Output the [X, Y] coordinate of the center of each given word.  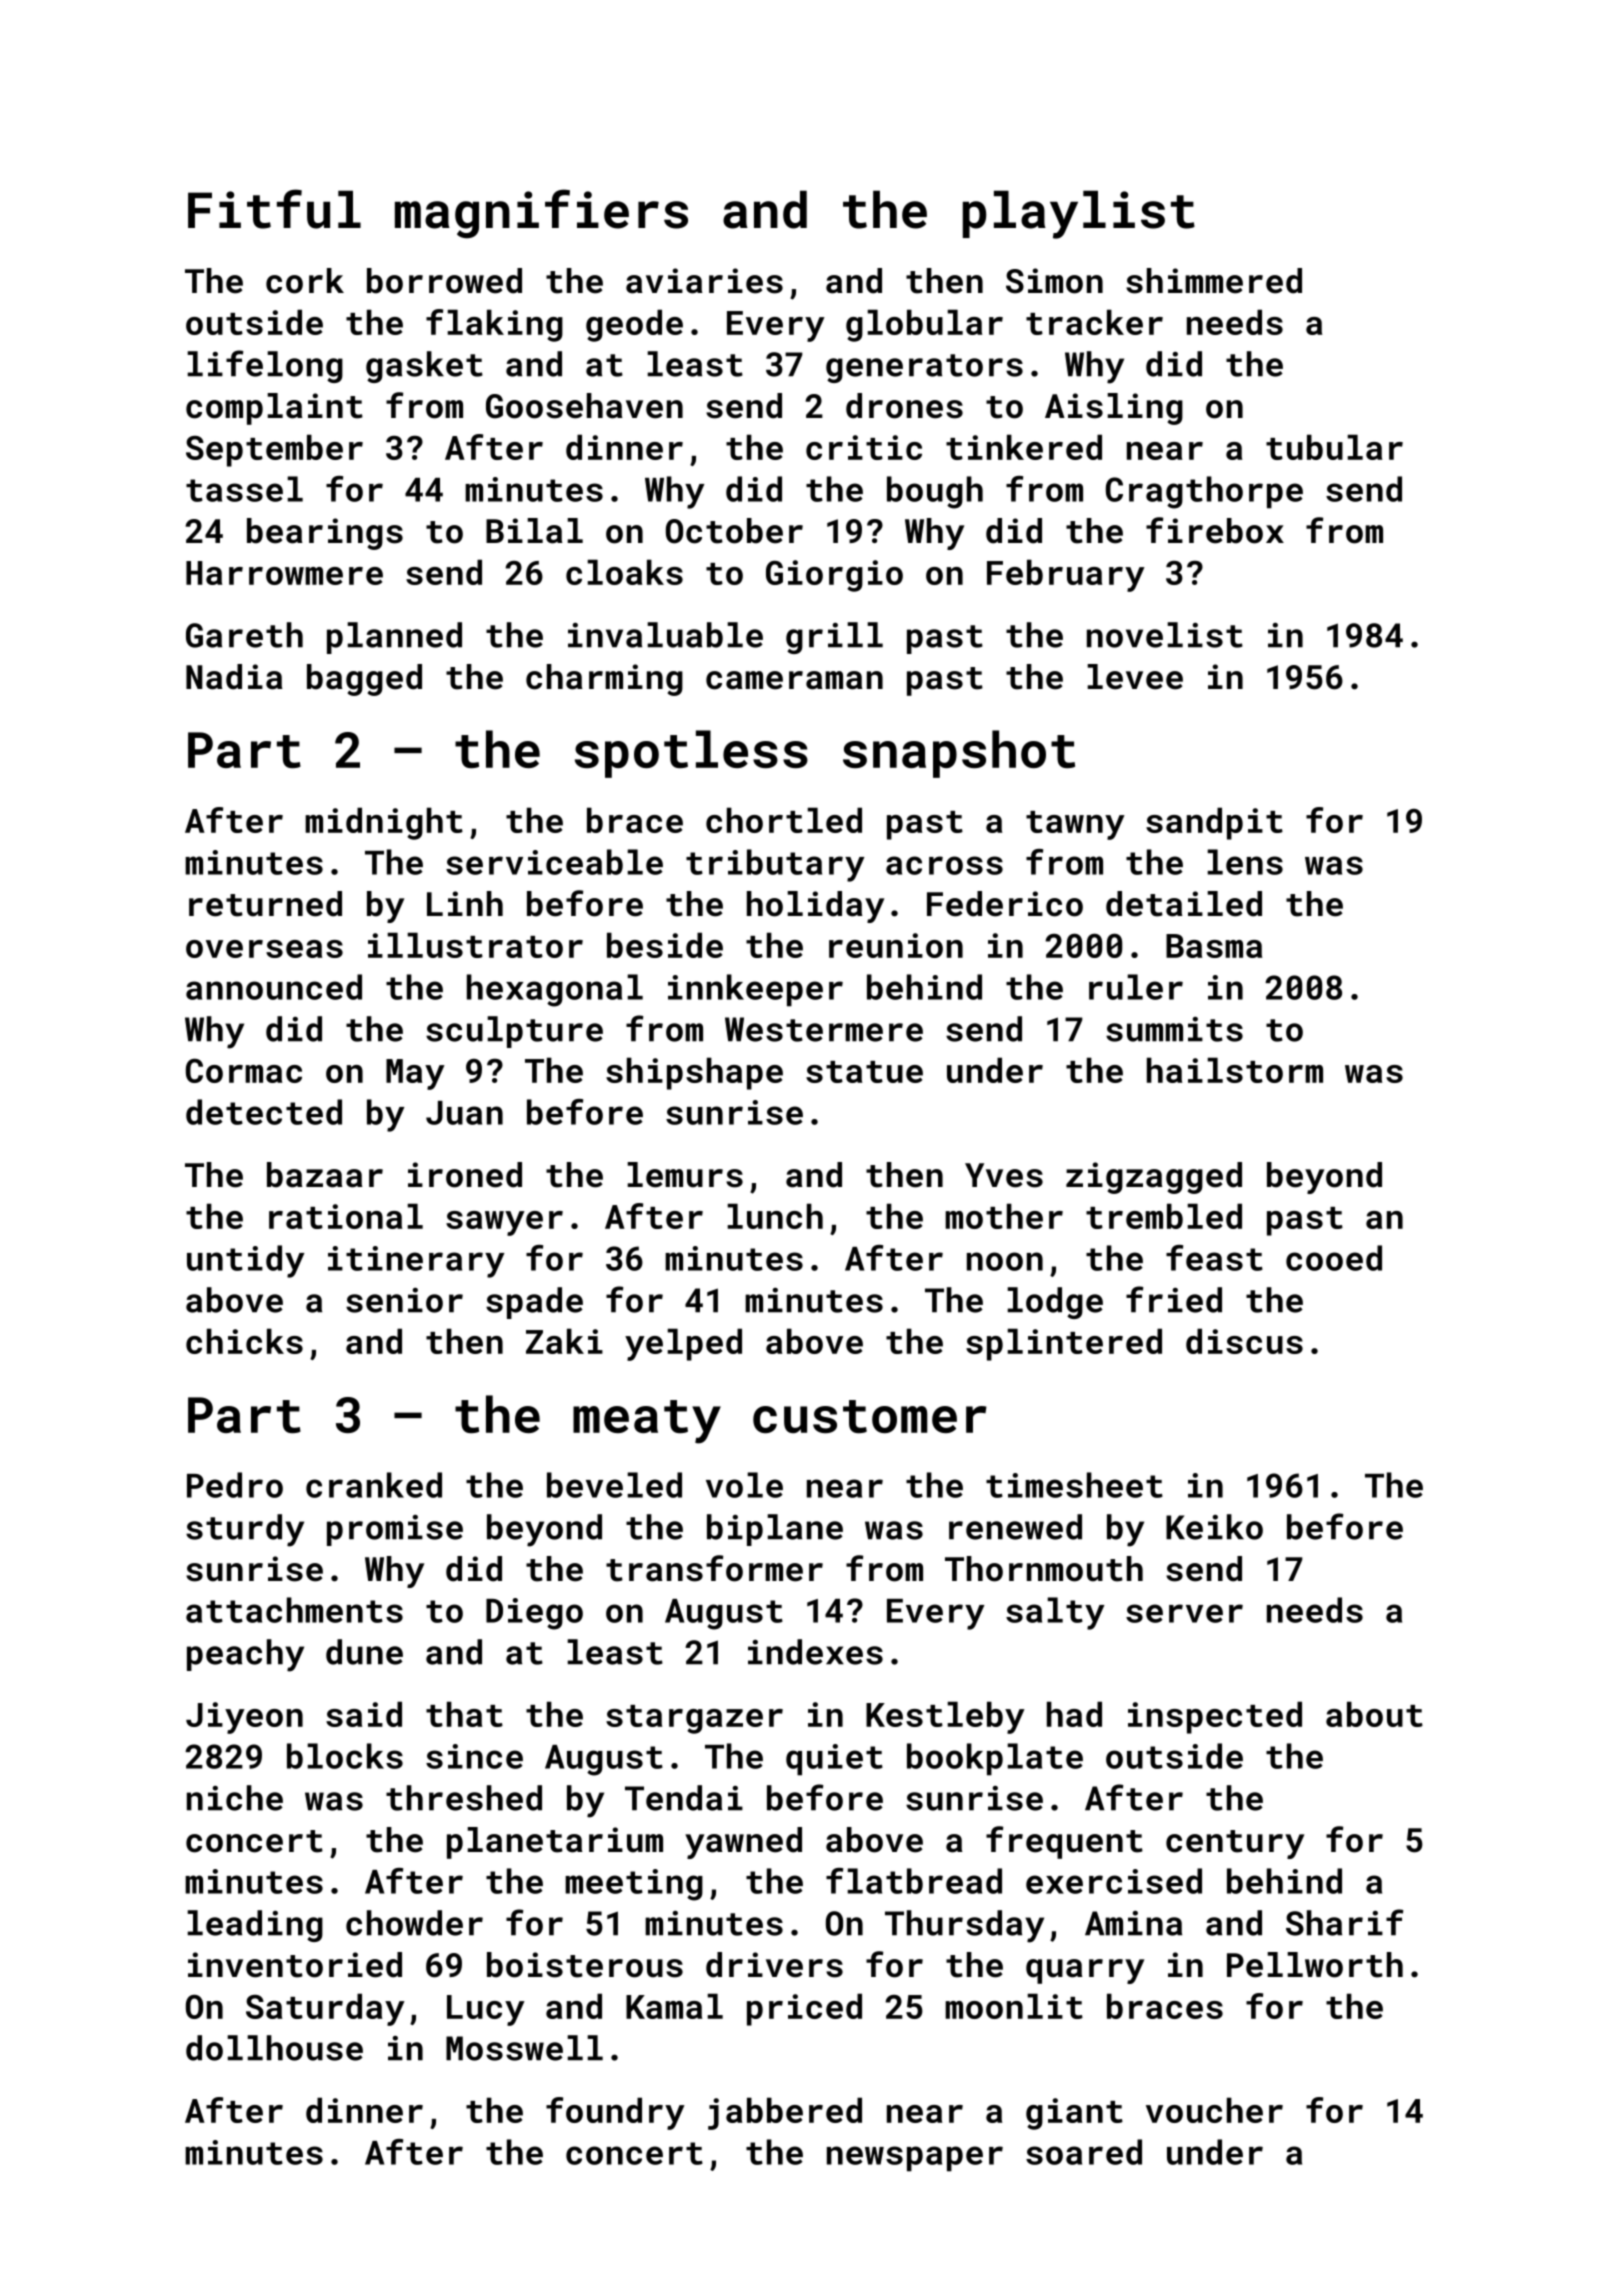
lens [1245, 862]
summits [1174, 1029]
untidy [245, 1261]
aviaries [704, 281]
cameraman [794, 680]
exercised [1114, 1881]
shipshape [694, 1073]
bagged [364, 680]
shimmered [1214, 281]
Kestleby [945, 1717]
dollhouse [274, 2048]
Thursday [964, 1926]
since [474, 1756]
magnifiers [541, 214]
